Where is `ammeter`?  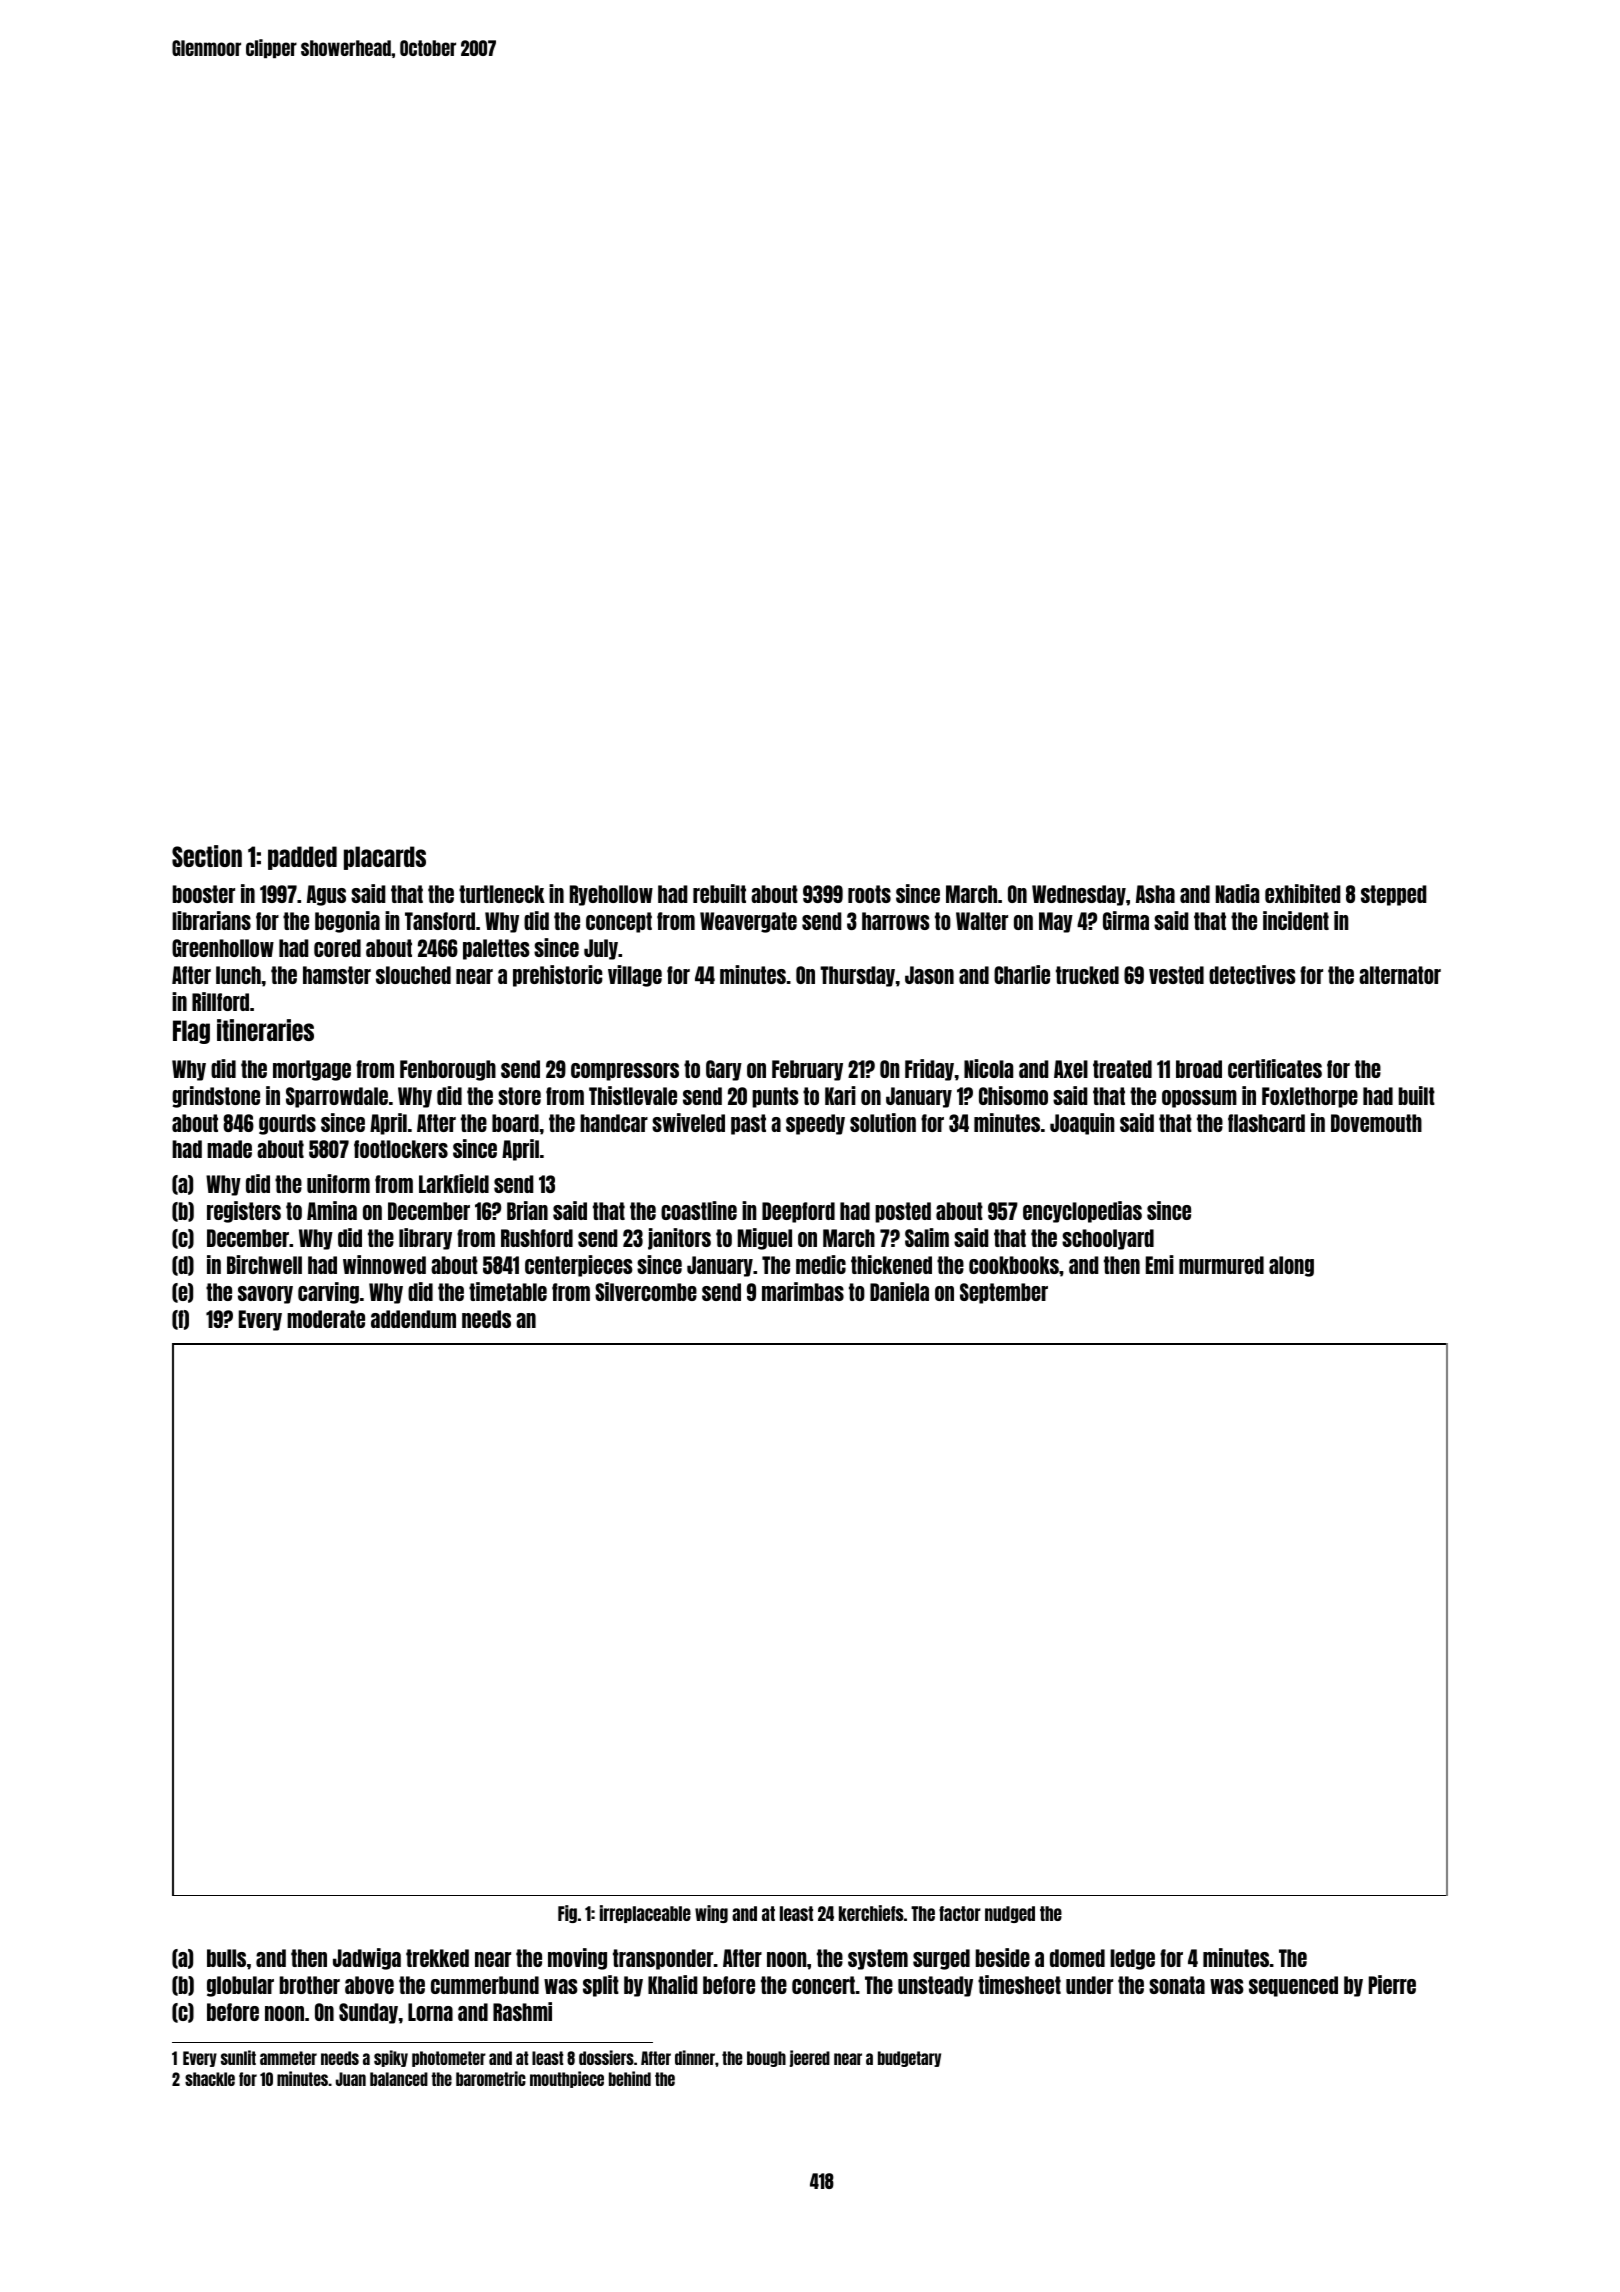 ammeter is located at coordinates (288, 2058).
